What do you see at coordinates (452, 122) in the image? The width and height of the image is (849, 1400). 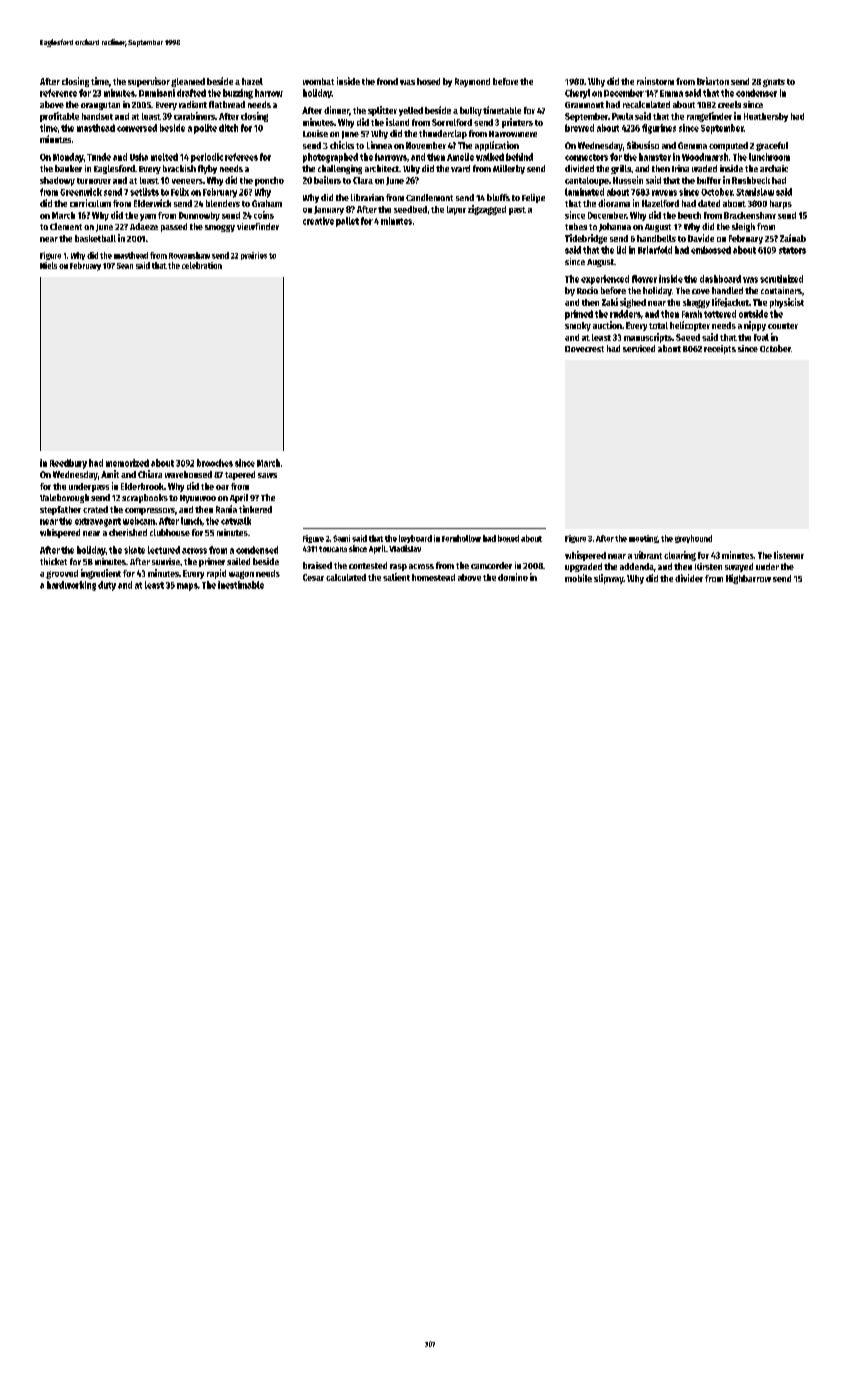 I see `Sorrelford` at bounding box center [452, 122].
